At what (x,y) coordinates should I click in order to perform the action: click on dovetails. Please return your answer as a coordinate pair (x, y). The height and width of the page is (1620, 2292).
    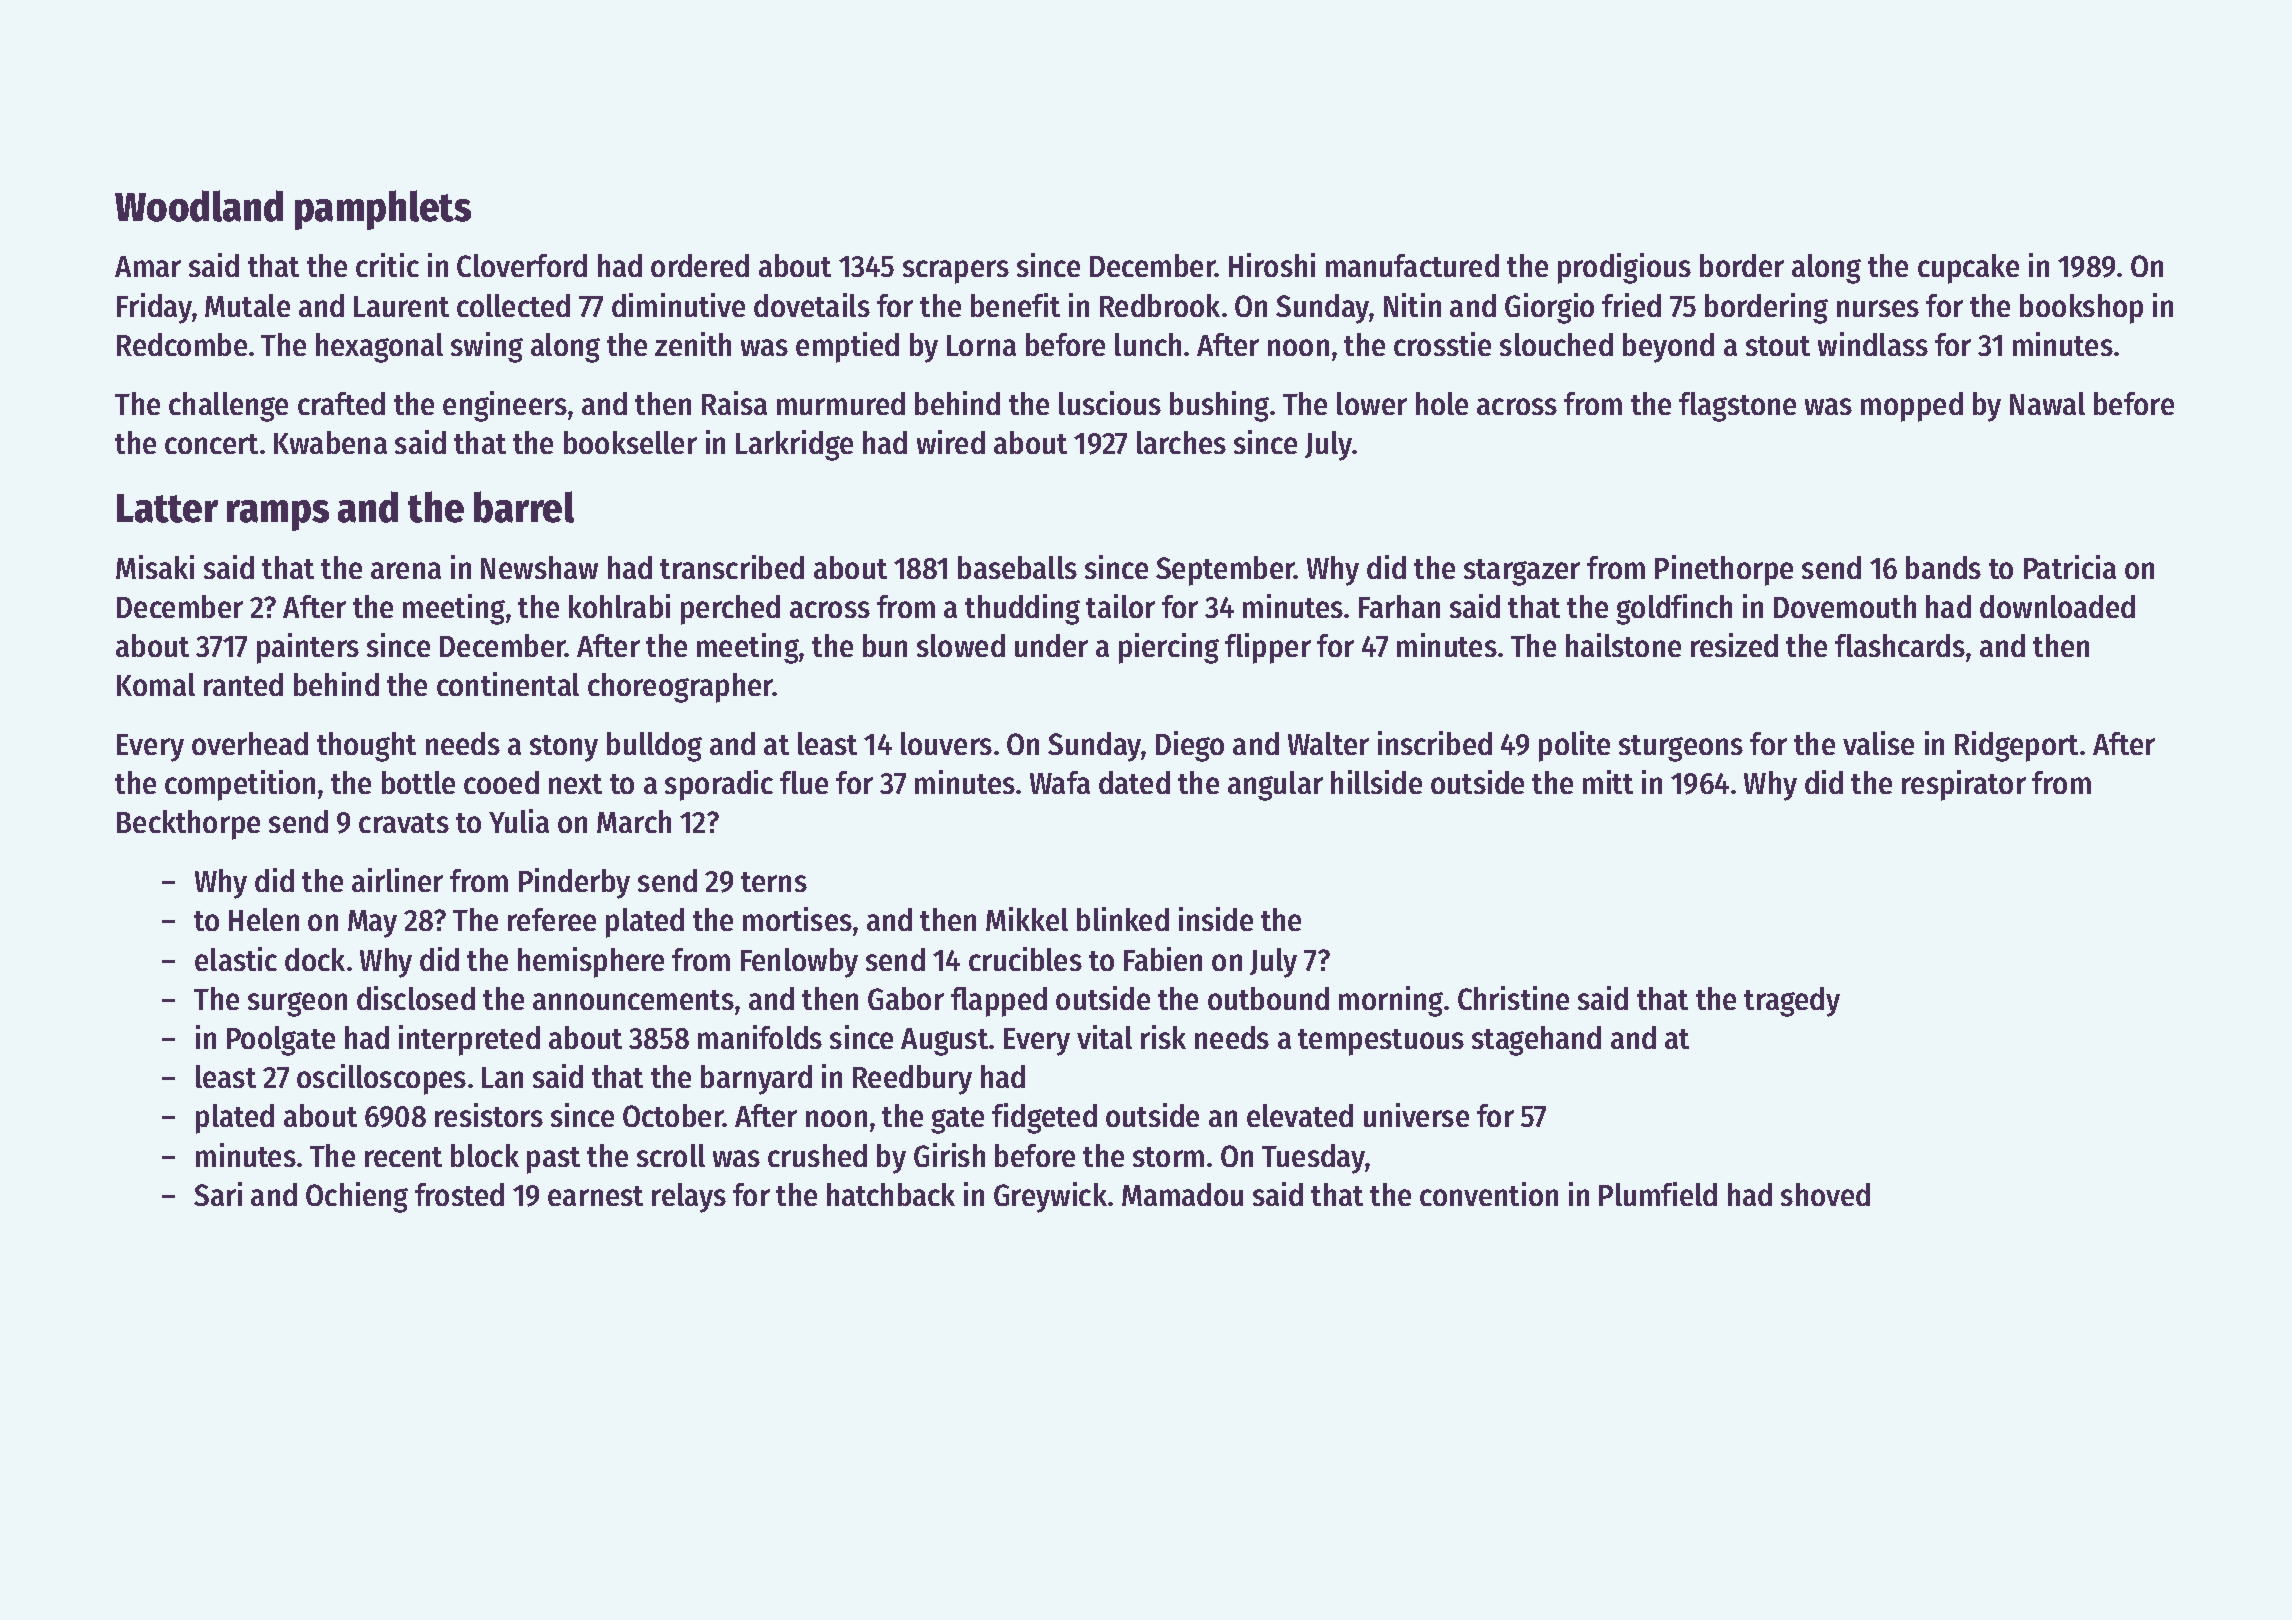
    Looking at the image, I should click on (812, 305).
